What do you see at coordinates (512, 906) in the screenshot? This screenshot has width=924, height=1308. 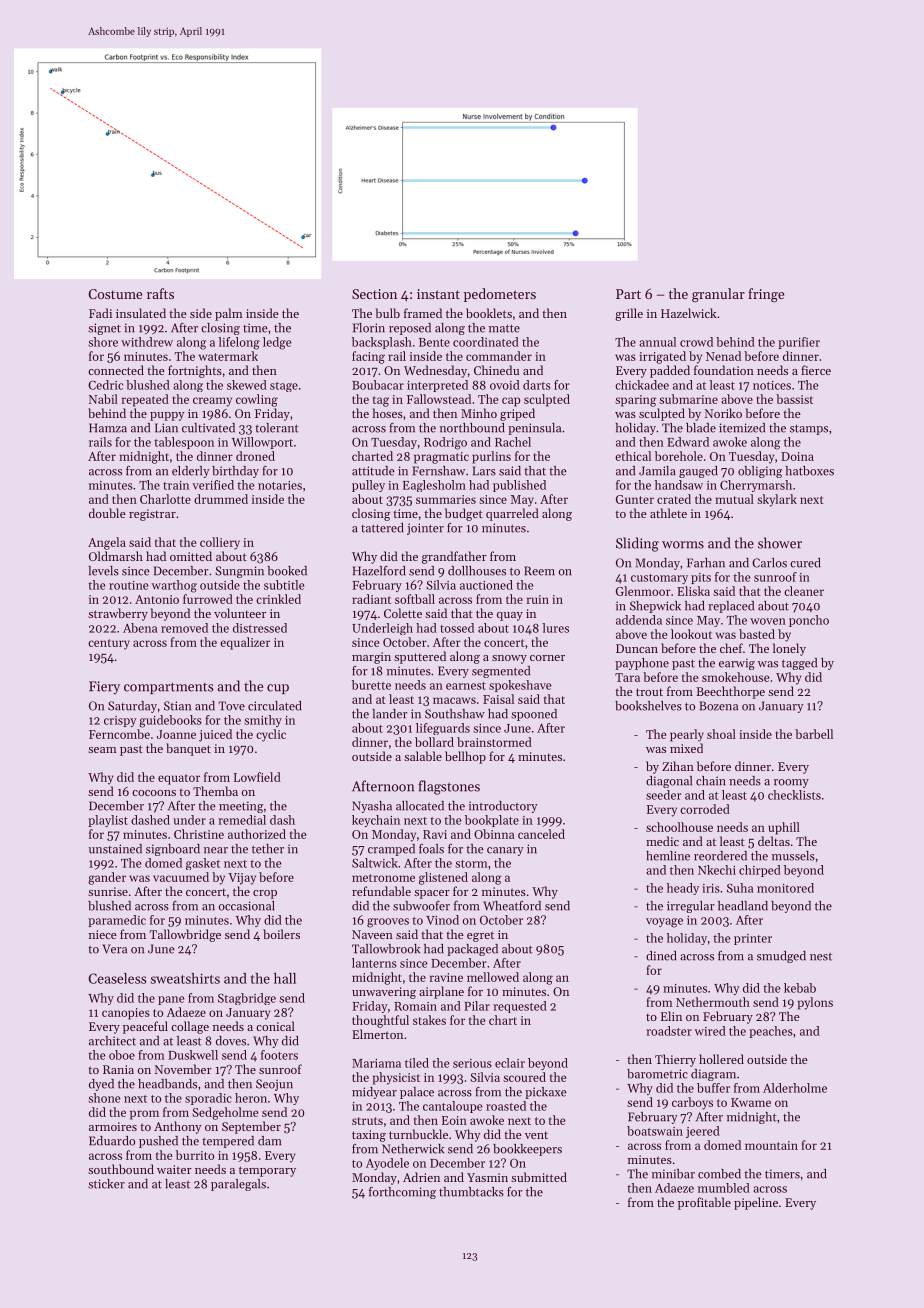 I see `Wheatford` at bounding box center [512, 906].
